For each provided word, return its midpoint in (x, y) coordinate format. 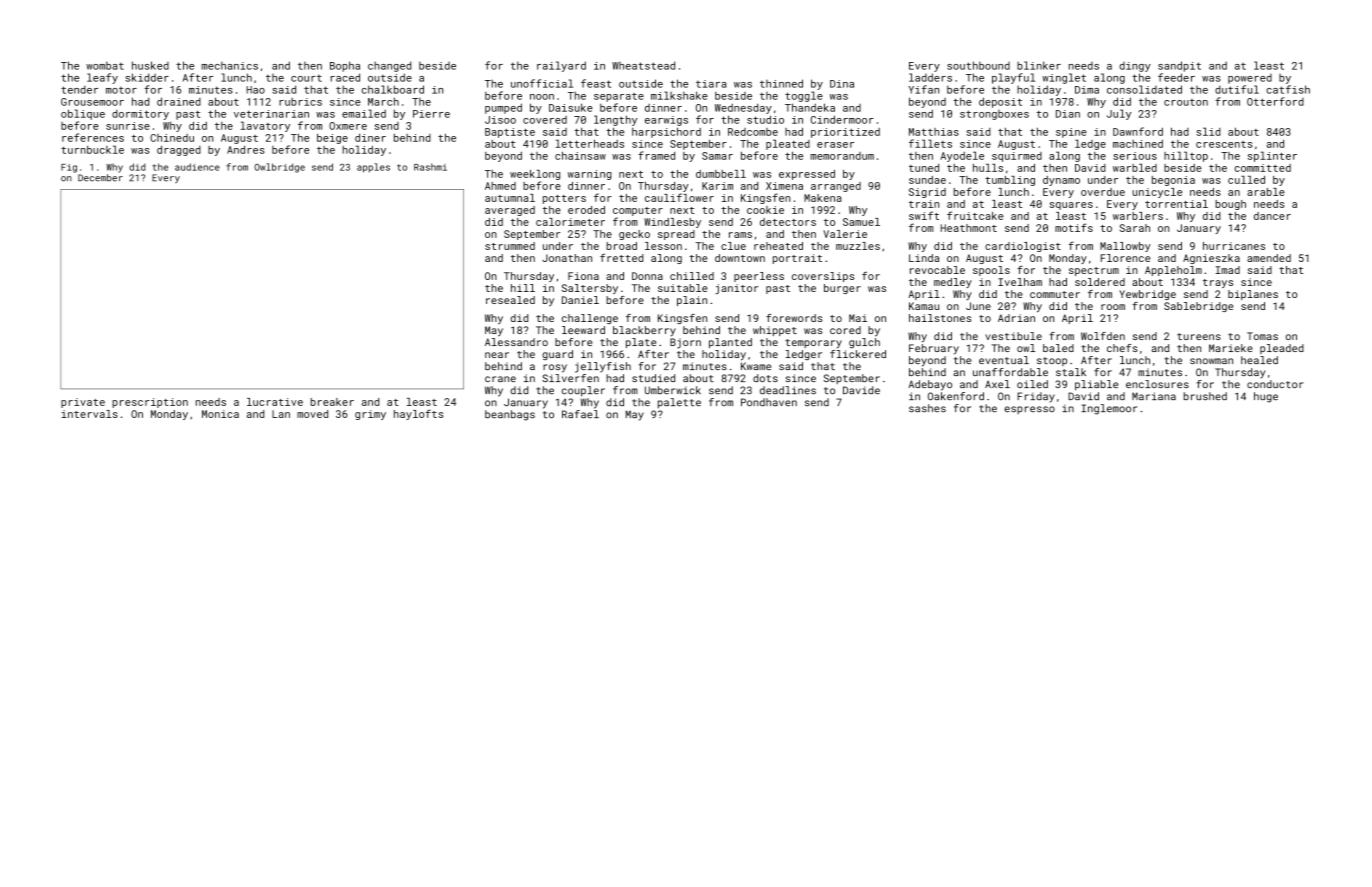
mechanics (229, 65)
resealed (510, 300)
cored (845, 330)
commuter (1055, 294)
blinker (1039, 65)
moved (312, 414)
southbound (978, 65)
